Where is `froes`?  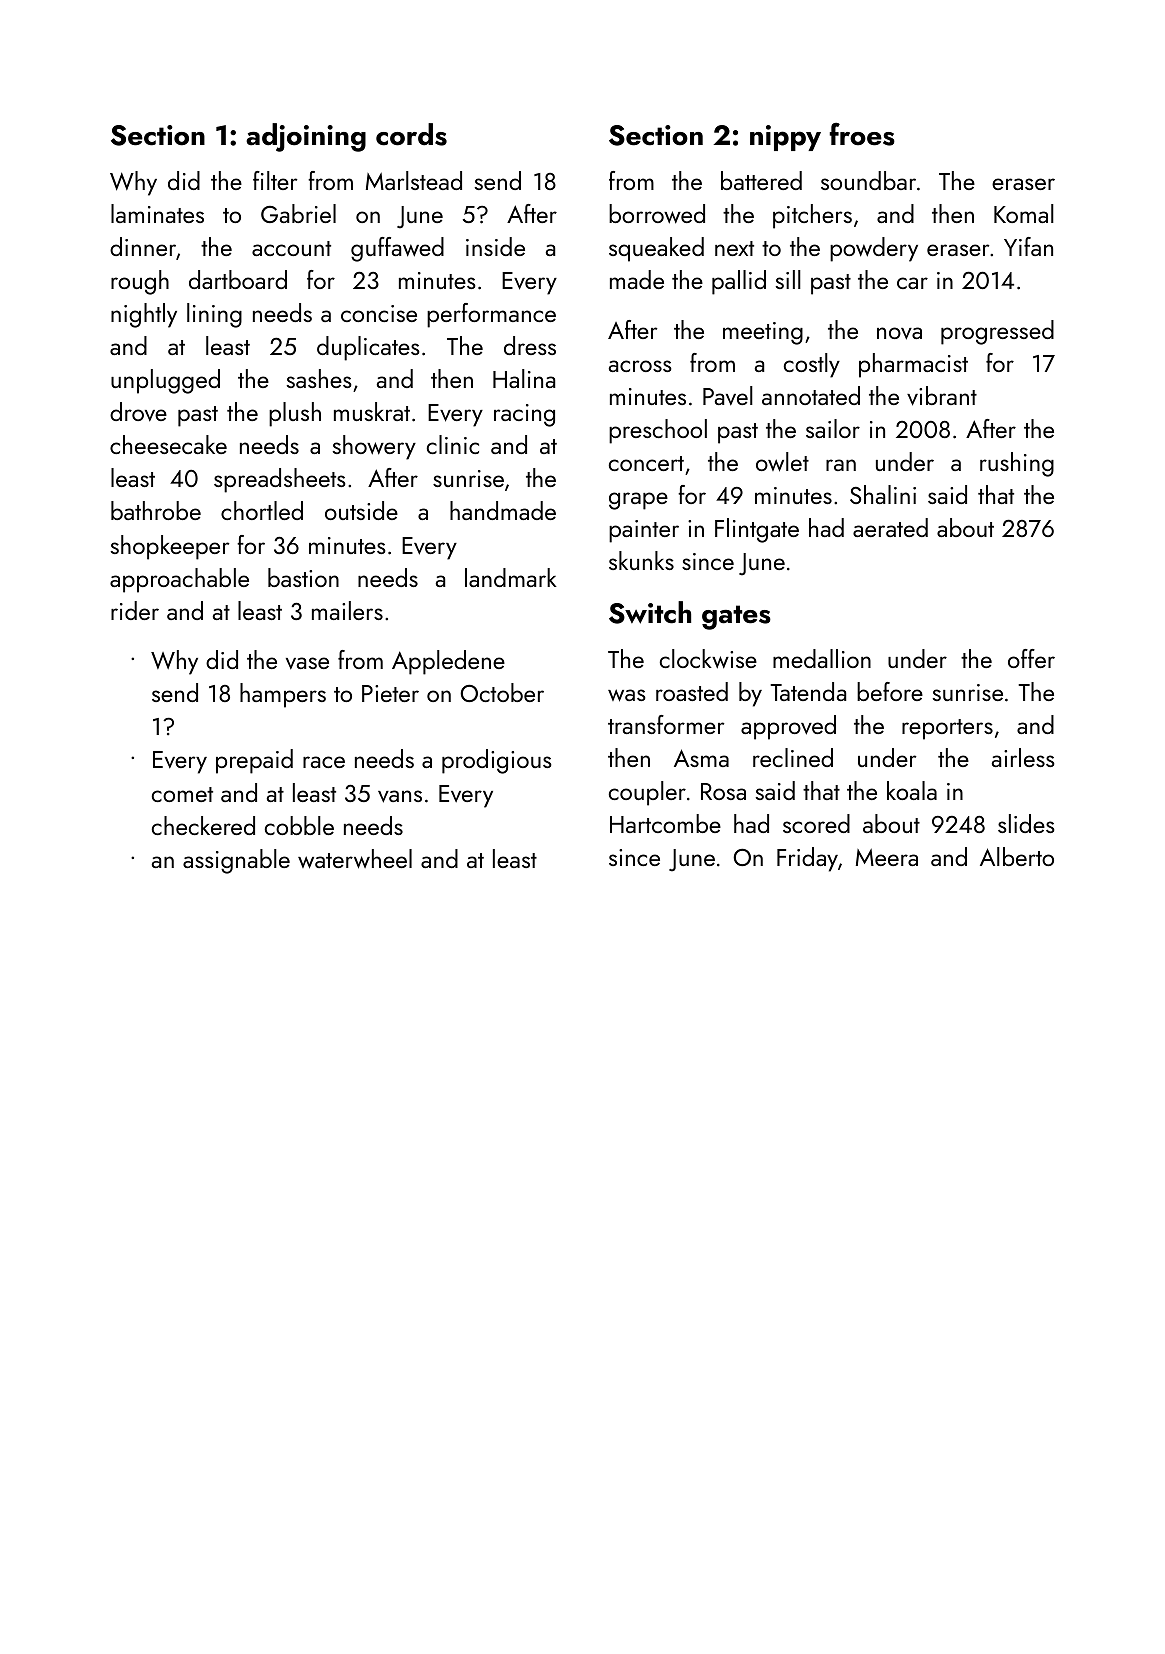 froes is located at coordinates (862, 134).
